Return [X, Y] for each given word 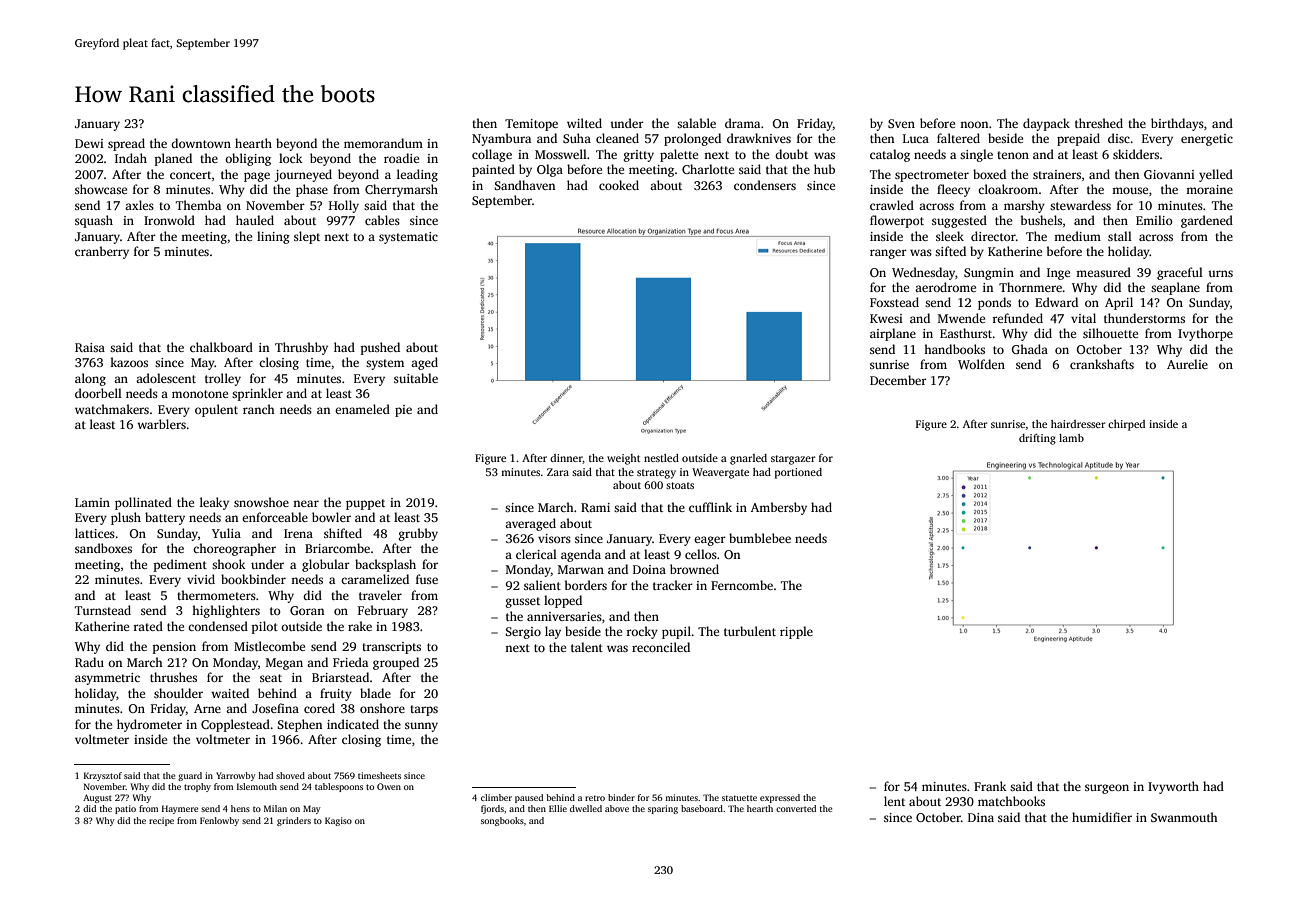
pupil [676, 632]
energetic [1207, 140]
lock [291, 158]
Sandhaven [524, 185]
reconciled [661, 647]
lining [273, 237]
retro [595, 798]
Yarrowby [236, 776]
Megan [284, 664]
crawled [892, 205]
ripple [796, 632]
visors [554, 538]
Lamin [92, 502]
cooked [619, 185]
